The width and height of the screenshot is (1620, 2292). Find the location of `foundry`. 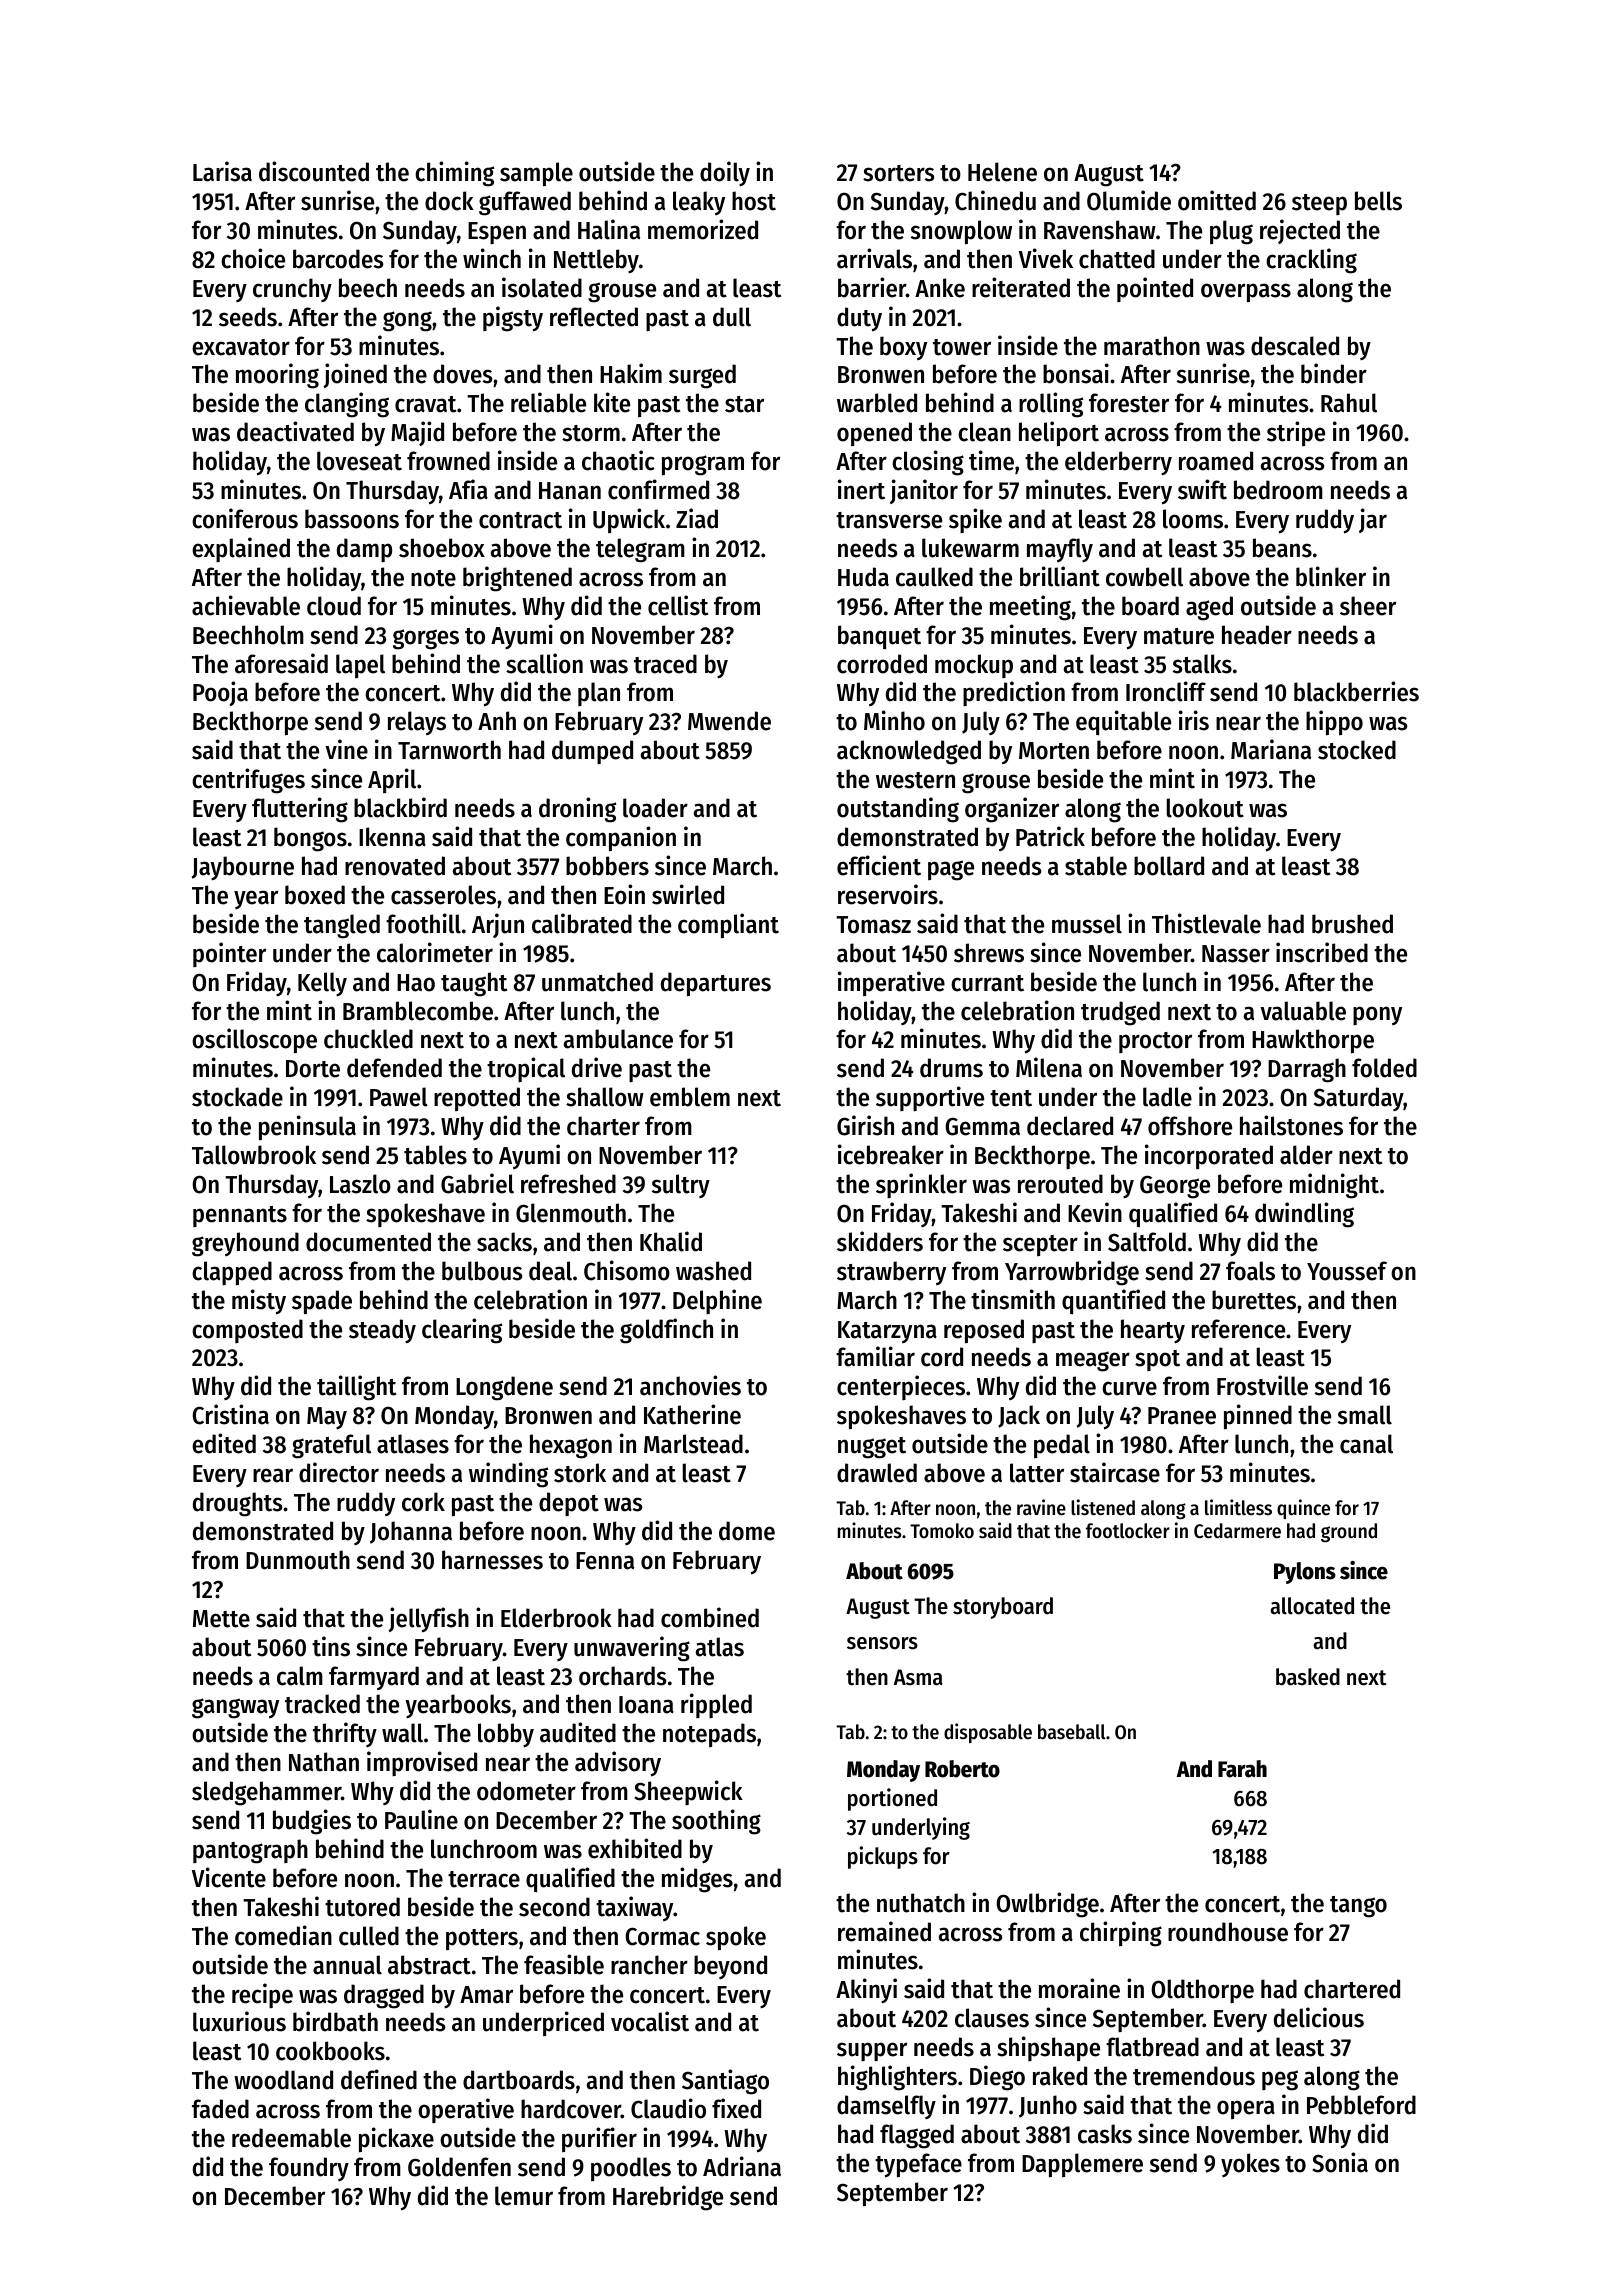

foundry is located at coordinates (309, 2169).
